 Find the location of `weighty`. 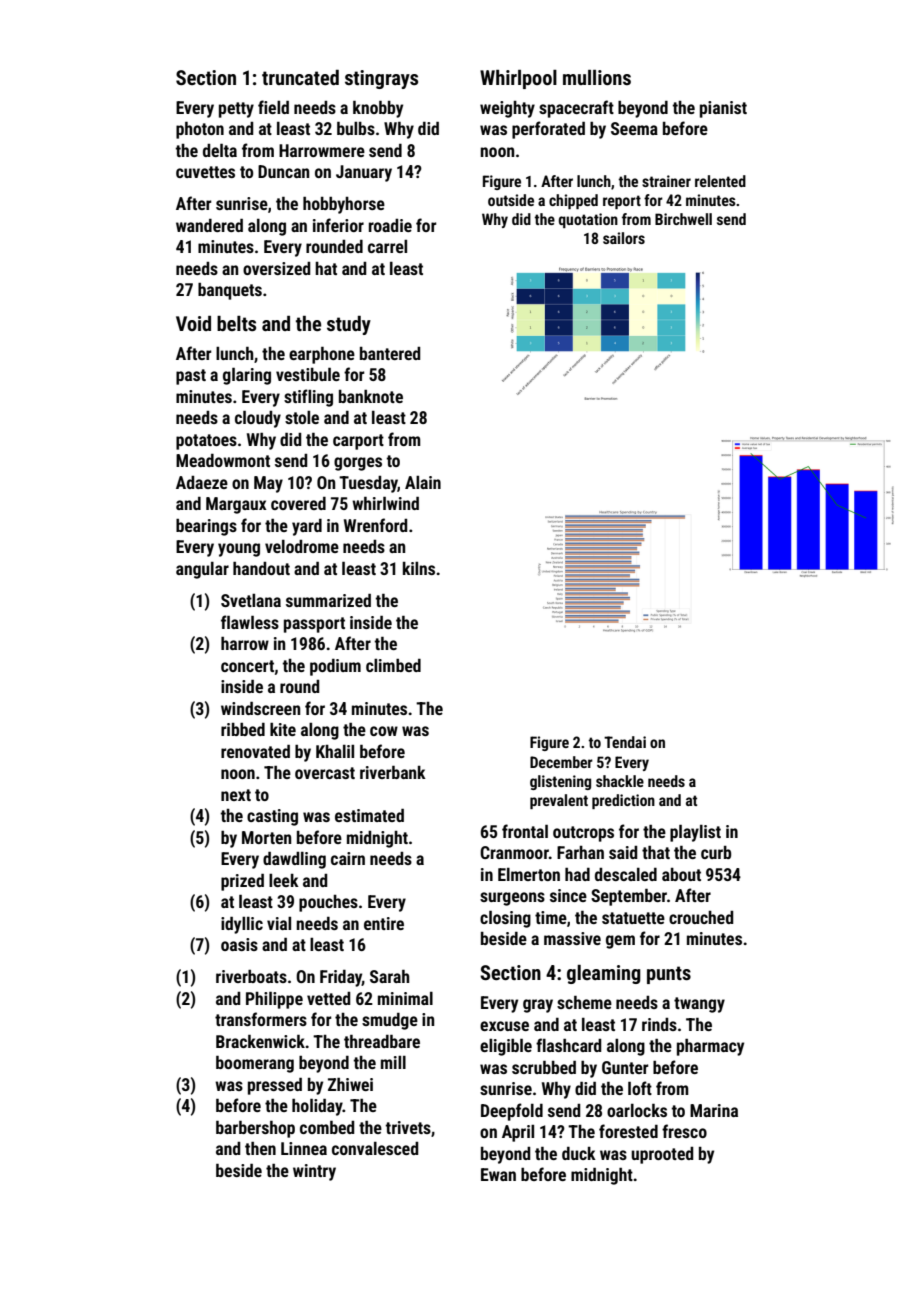

weighty is located at coordinates (507, 109).
